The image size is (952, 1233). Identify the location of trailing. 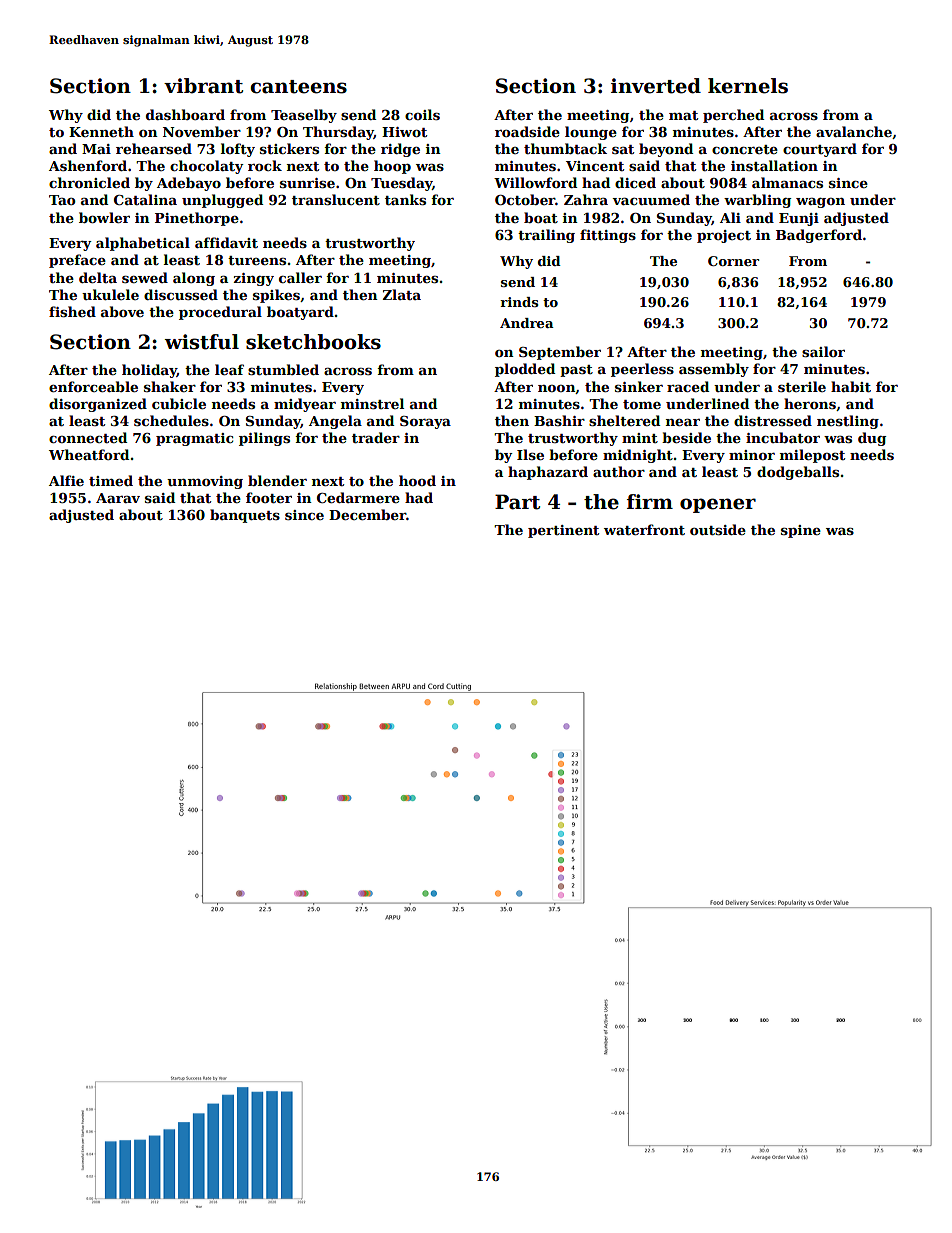
(546, 236).
